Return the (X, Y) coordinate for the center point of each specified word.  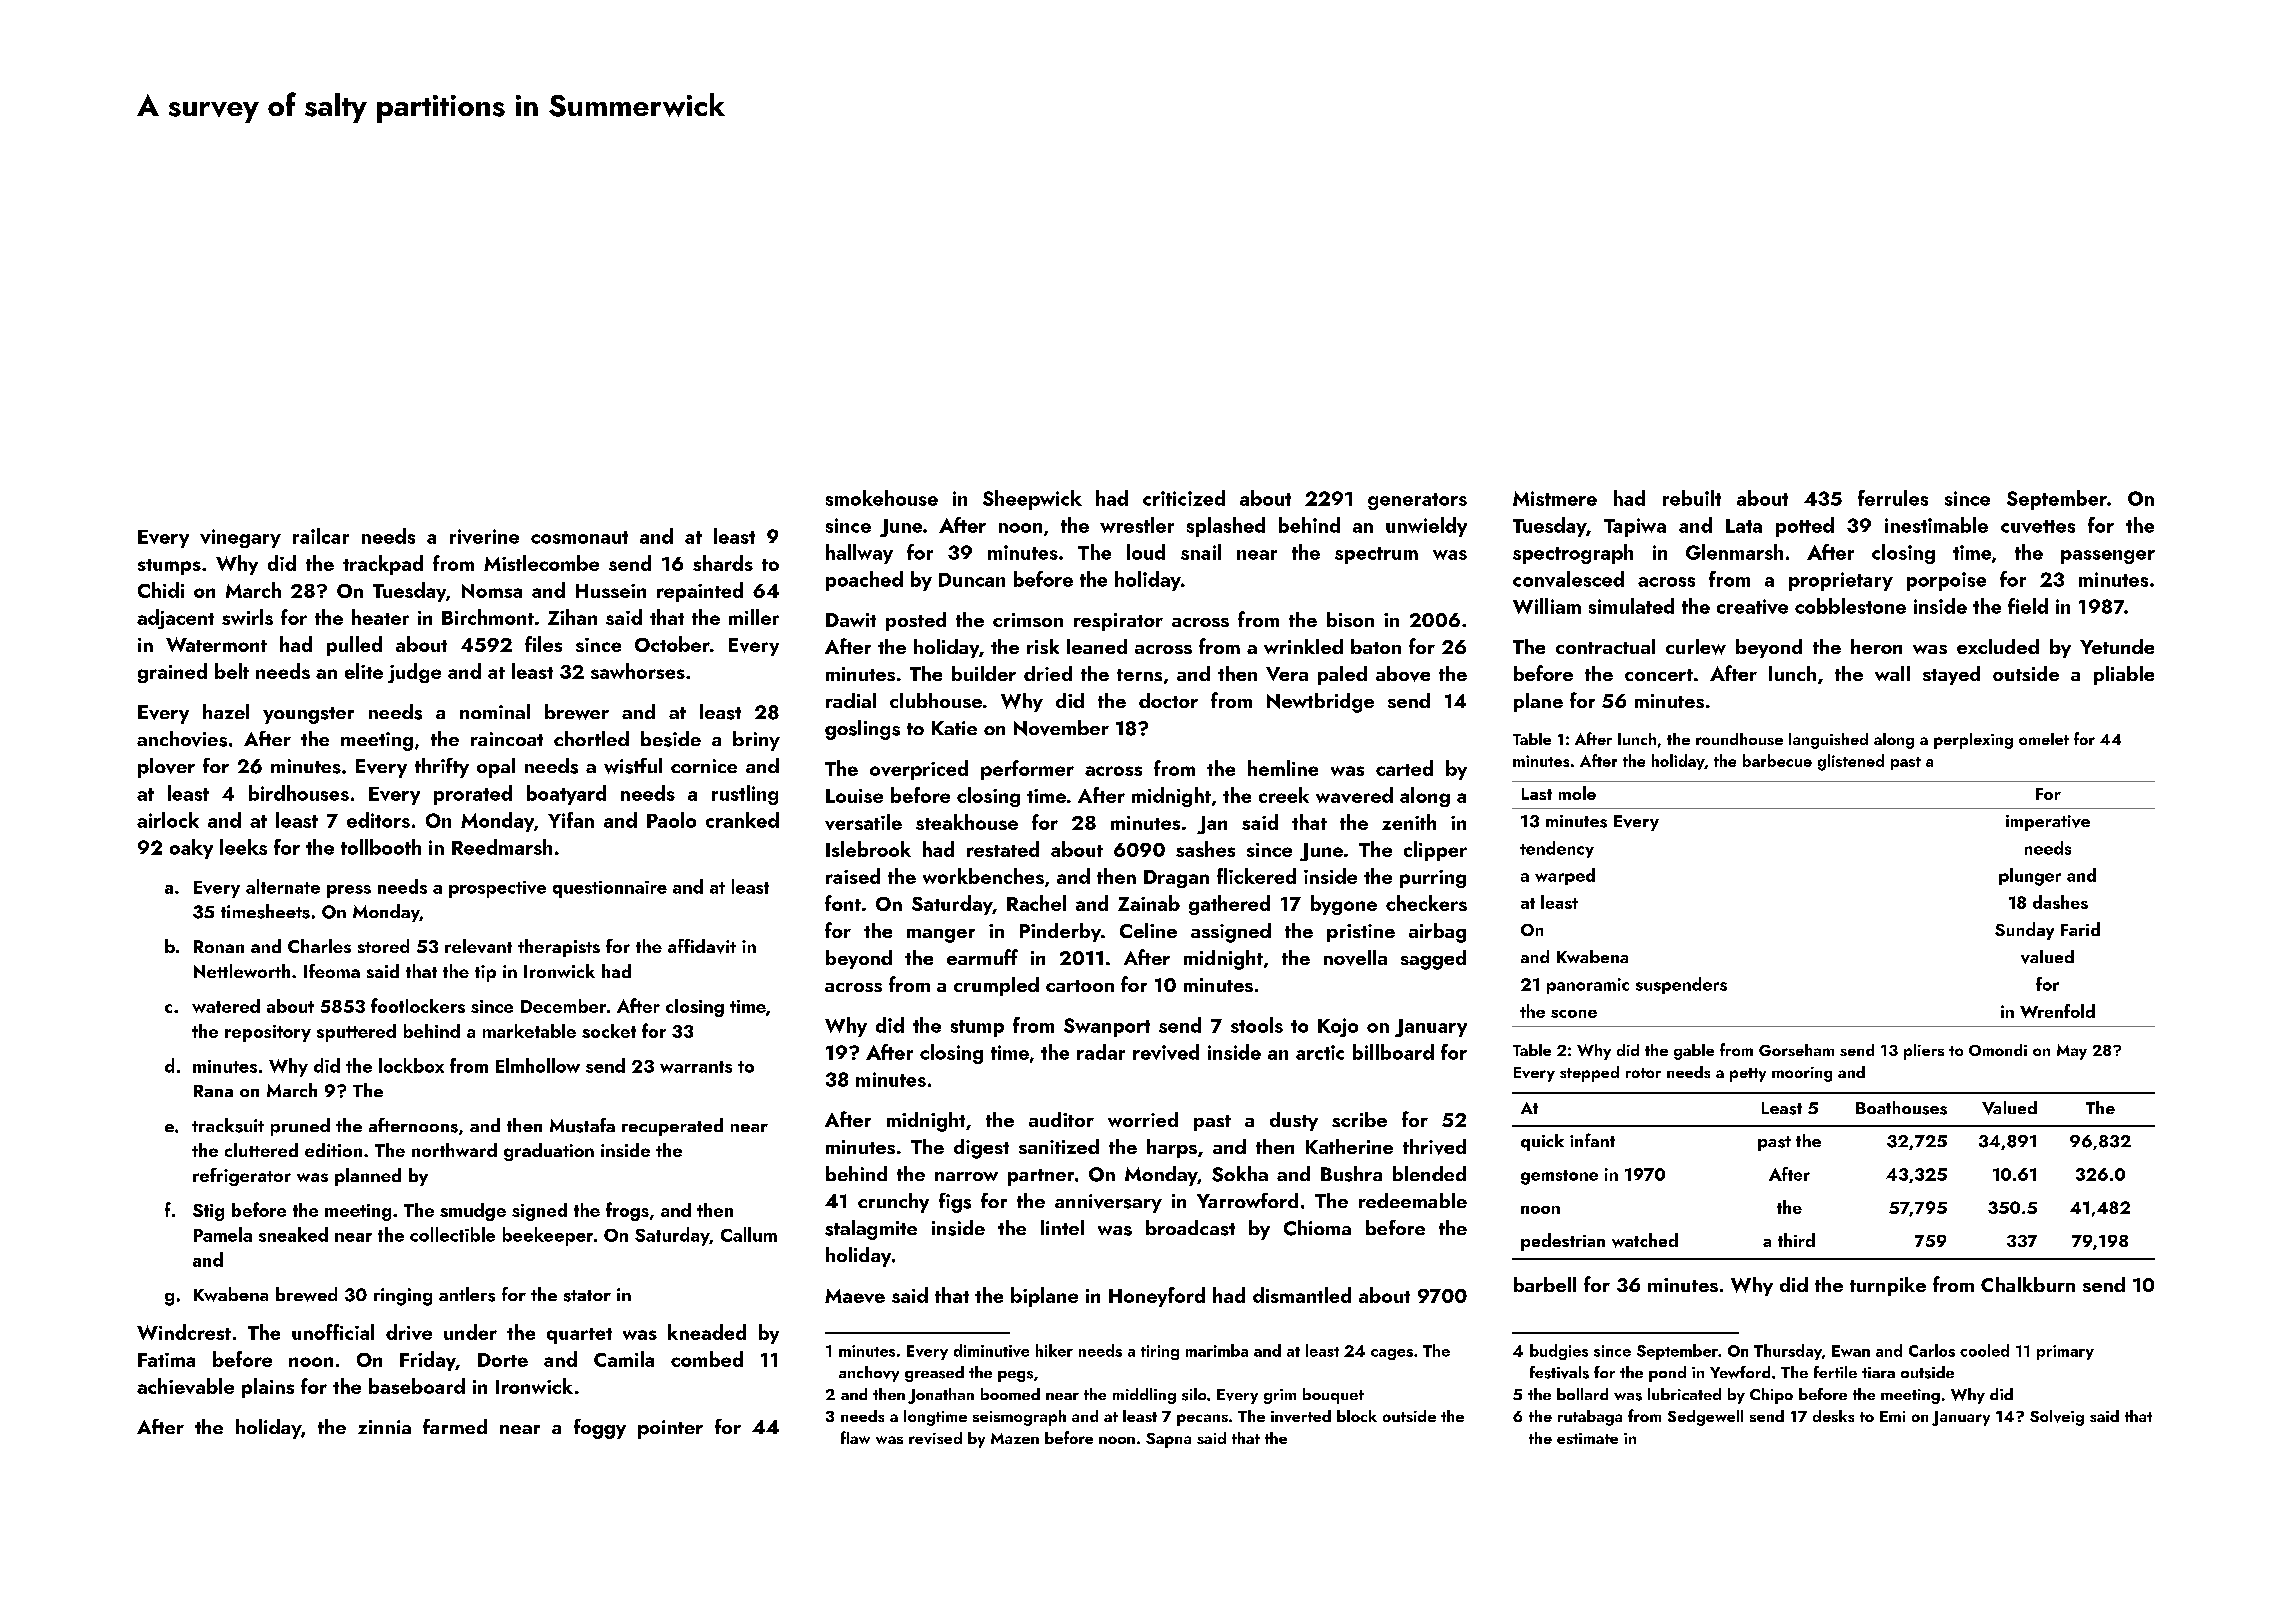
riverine (484, 536)
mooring (1802, 1074)
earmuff (982, 957)
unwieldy (1426, 527)
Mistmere (1555, 498)
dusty (1294, 1121)
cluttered (261, 1150)
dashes (2060, 902)
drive (409, 1332)
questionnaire (610, 889)
